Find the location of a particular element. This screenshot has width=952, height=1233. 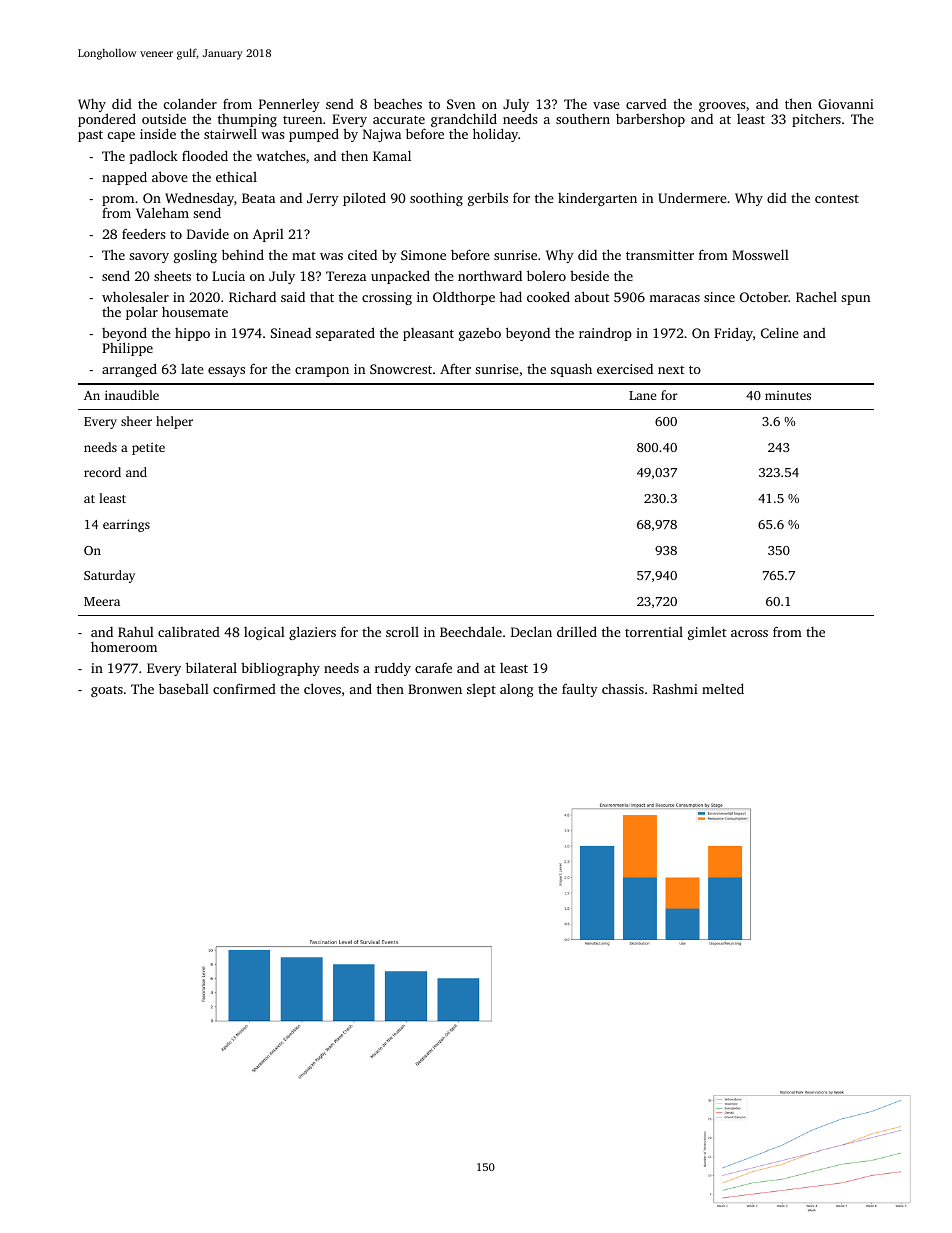

colander is located at coordinates (190, 103).
